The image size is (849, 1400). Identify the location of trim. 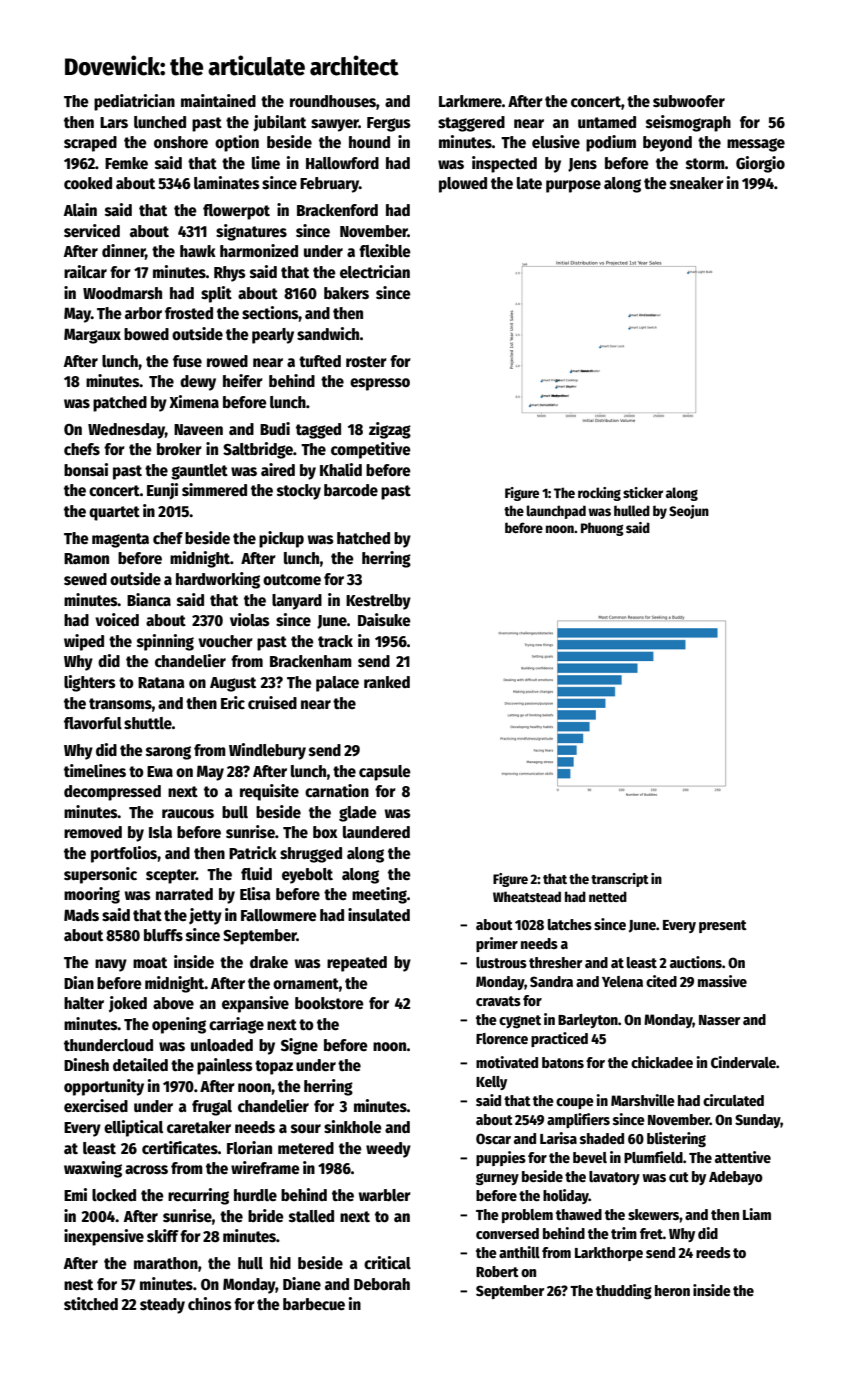
(624, 1233).
